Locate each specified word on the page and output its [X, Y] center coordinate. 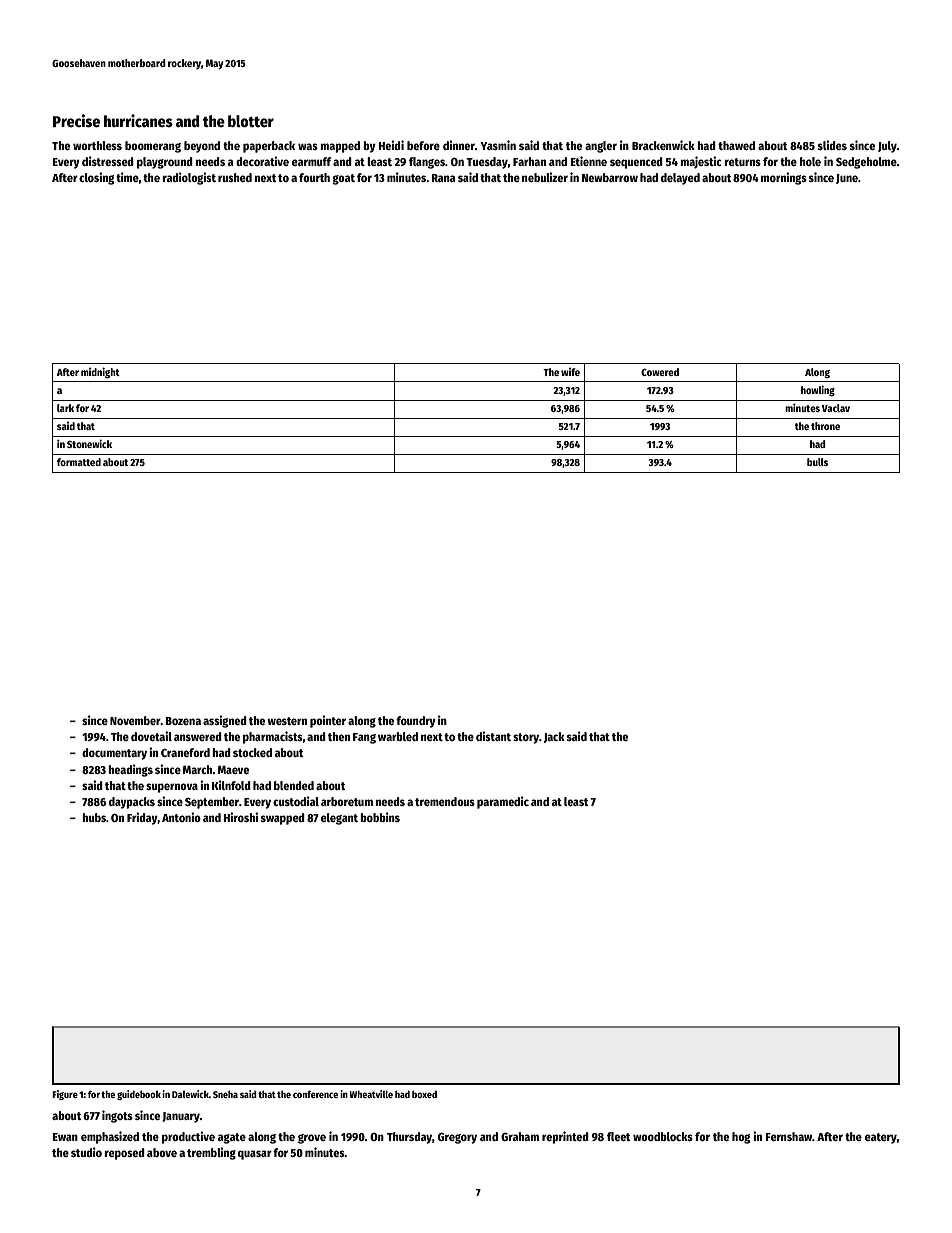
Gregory [457, 1138]
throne [825, 426]
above [162, 1152]
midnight [100, 373]
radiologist [189, 178]
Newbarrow [610, 177]
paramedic [503, 802]
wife [570, 372]
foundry [416, 722]
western [287, 721]
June [847, 179]
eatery [881, 1138]
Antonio [181, 817]
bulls [817, 462]
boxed [424, 1094]
